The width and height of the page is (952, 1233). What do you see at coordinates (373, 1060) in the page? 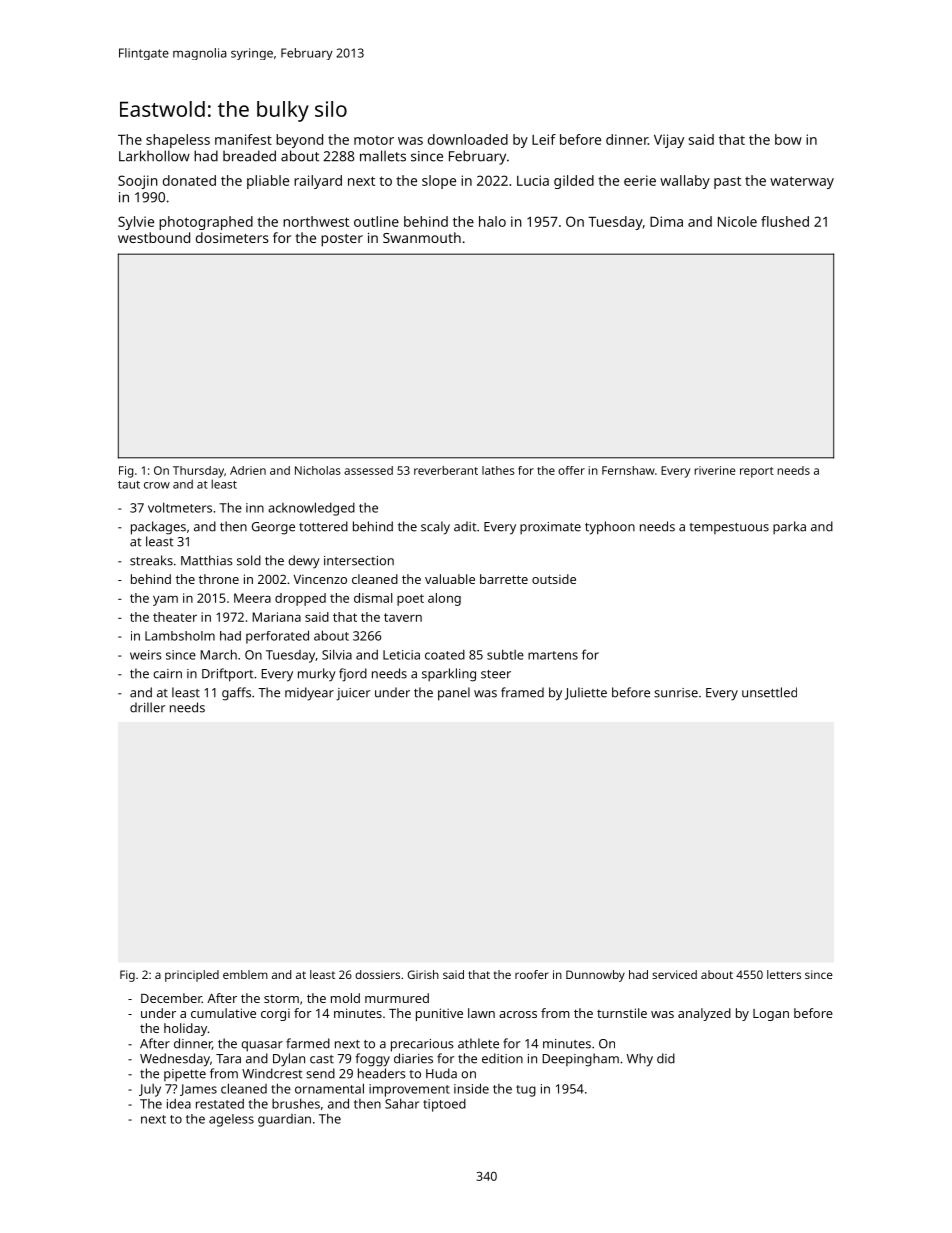
I see `foggy` at bounding box center [373, 1060].
